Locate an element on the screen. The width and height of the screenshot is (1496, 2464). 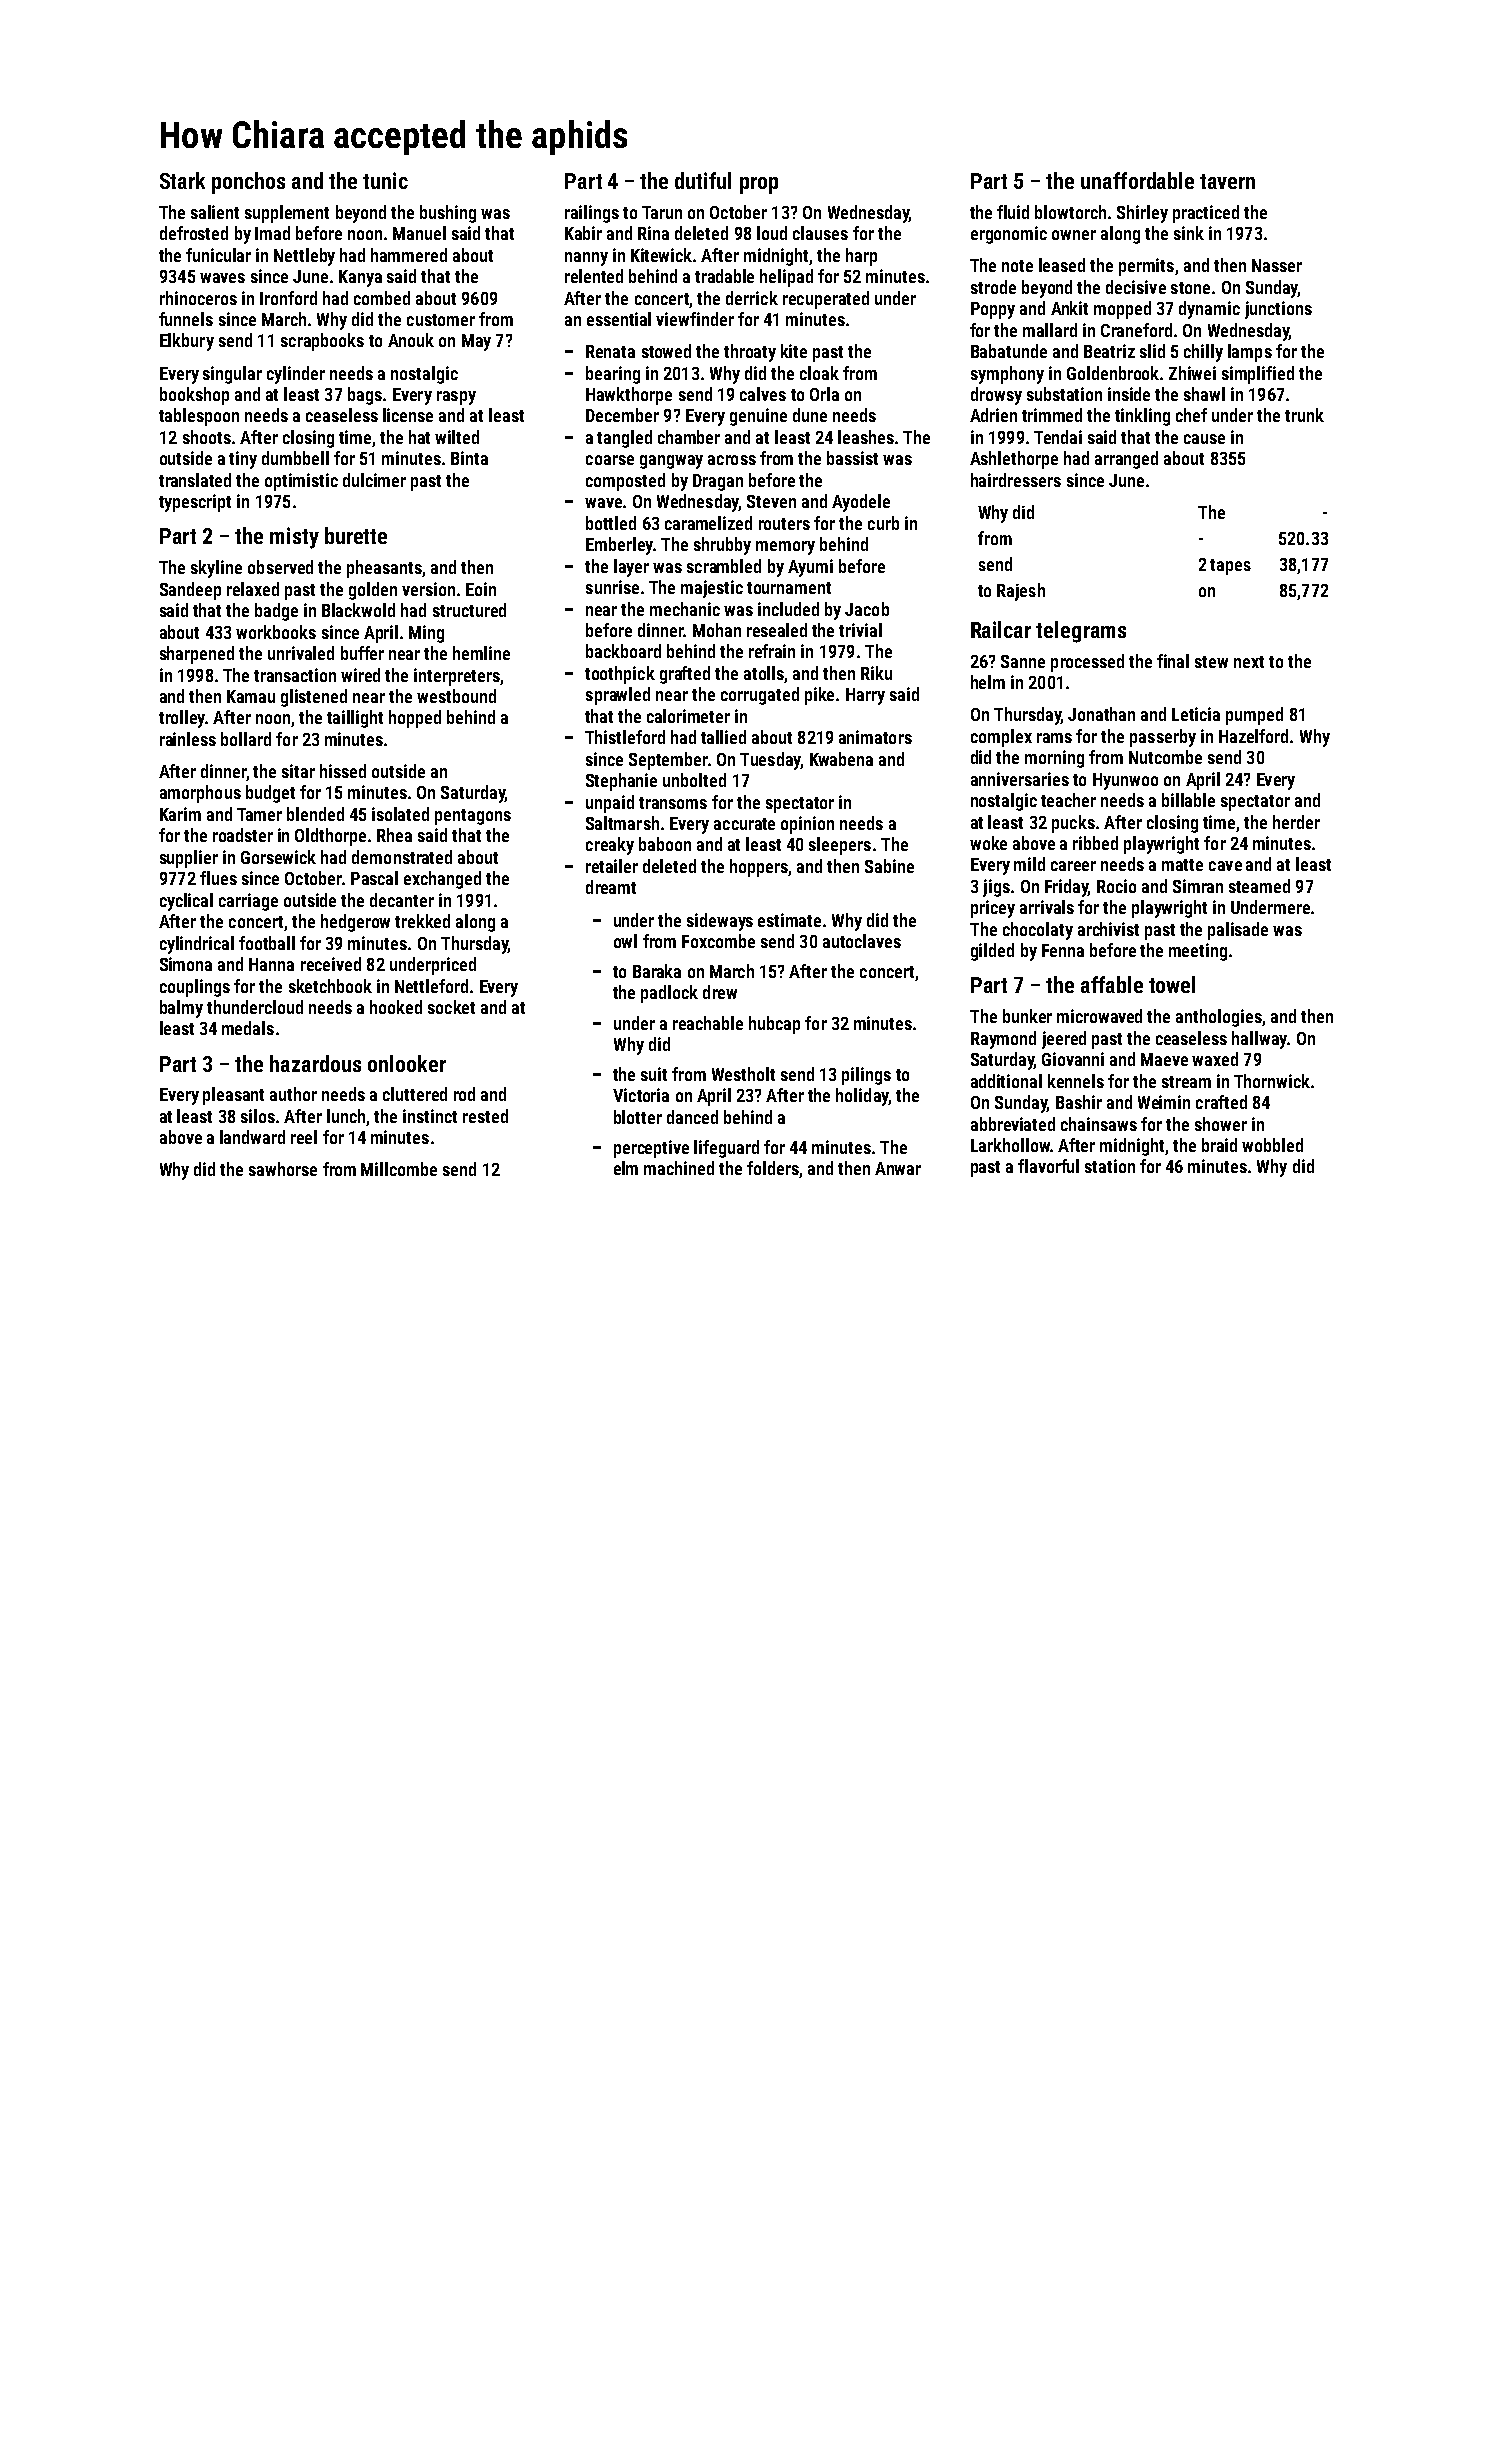
interpreters is located at coordinates (457, 677).
